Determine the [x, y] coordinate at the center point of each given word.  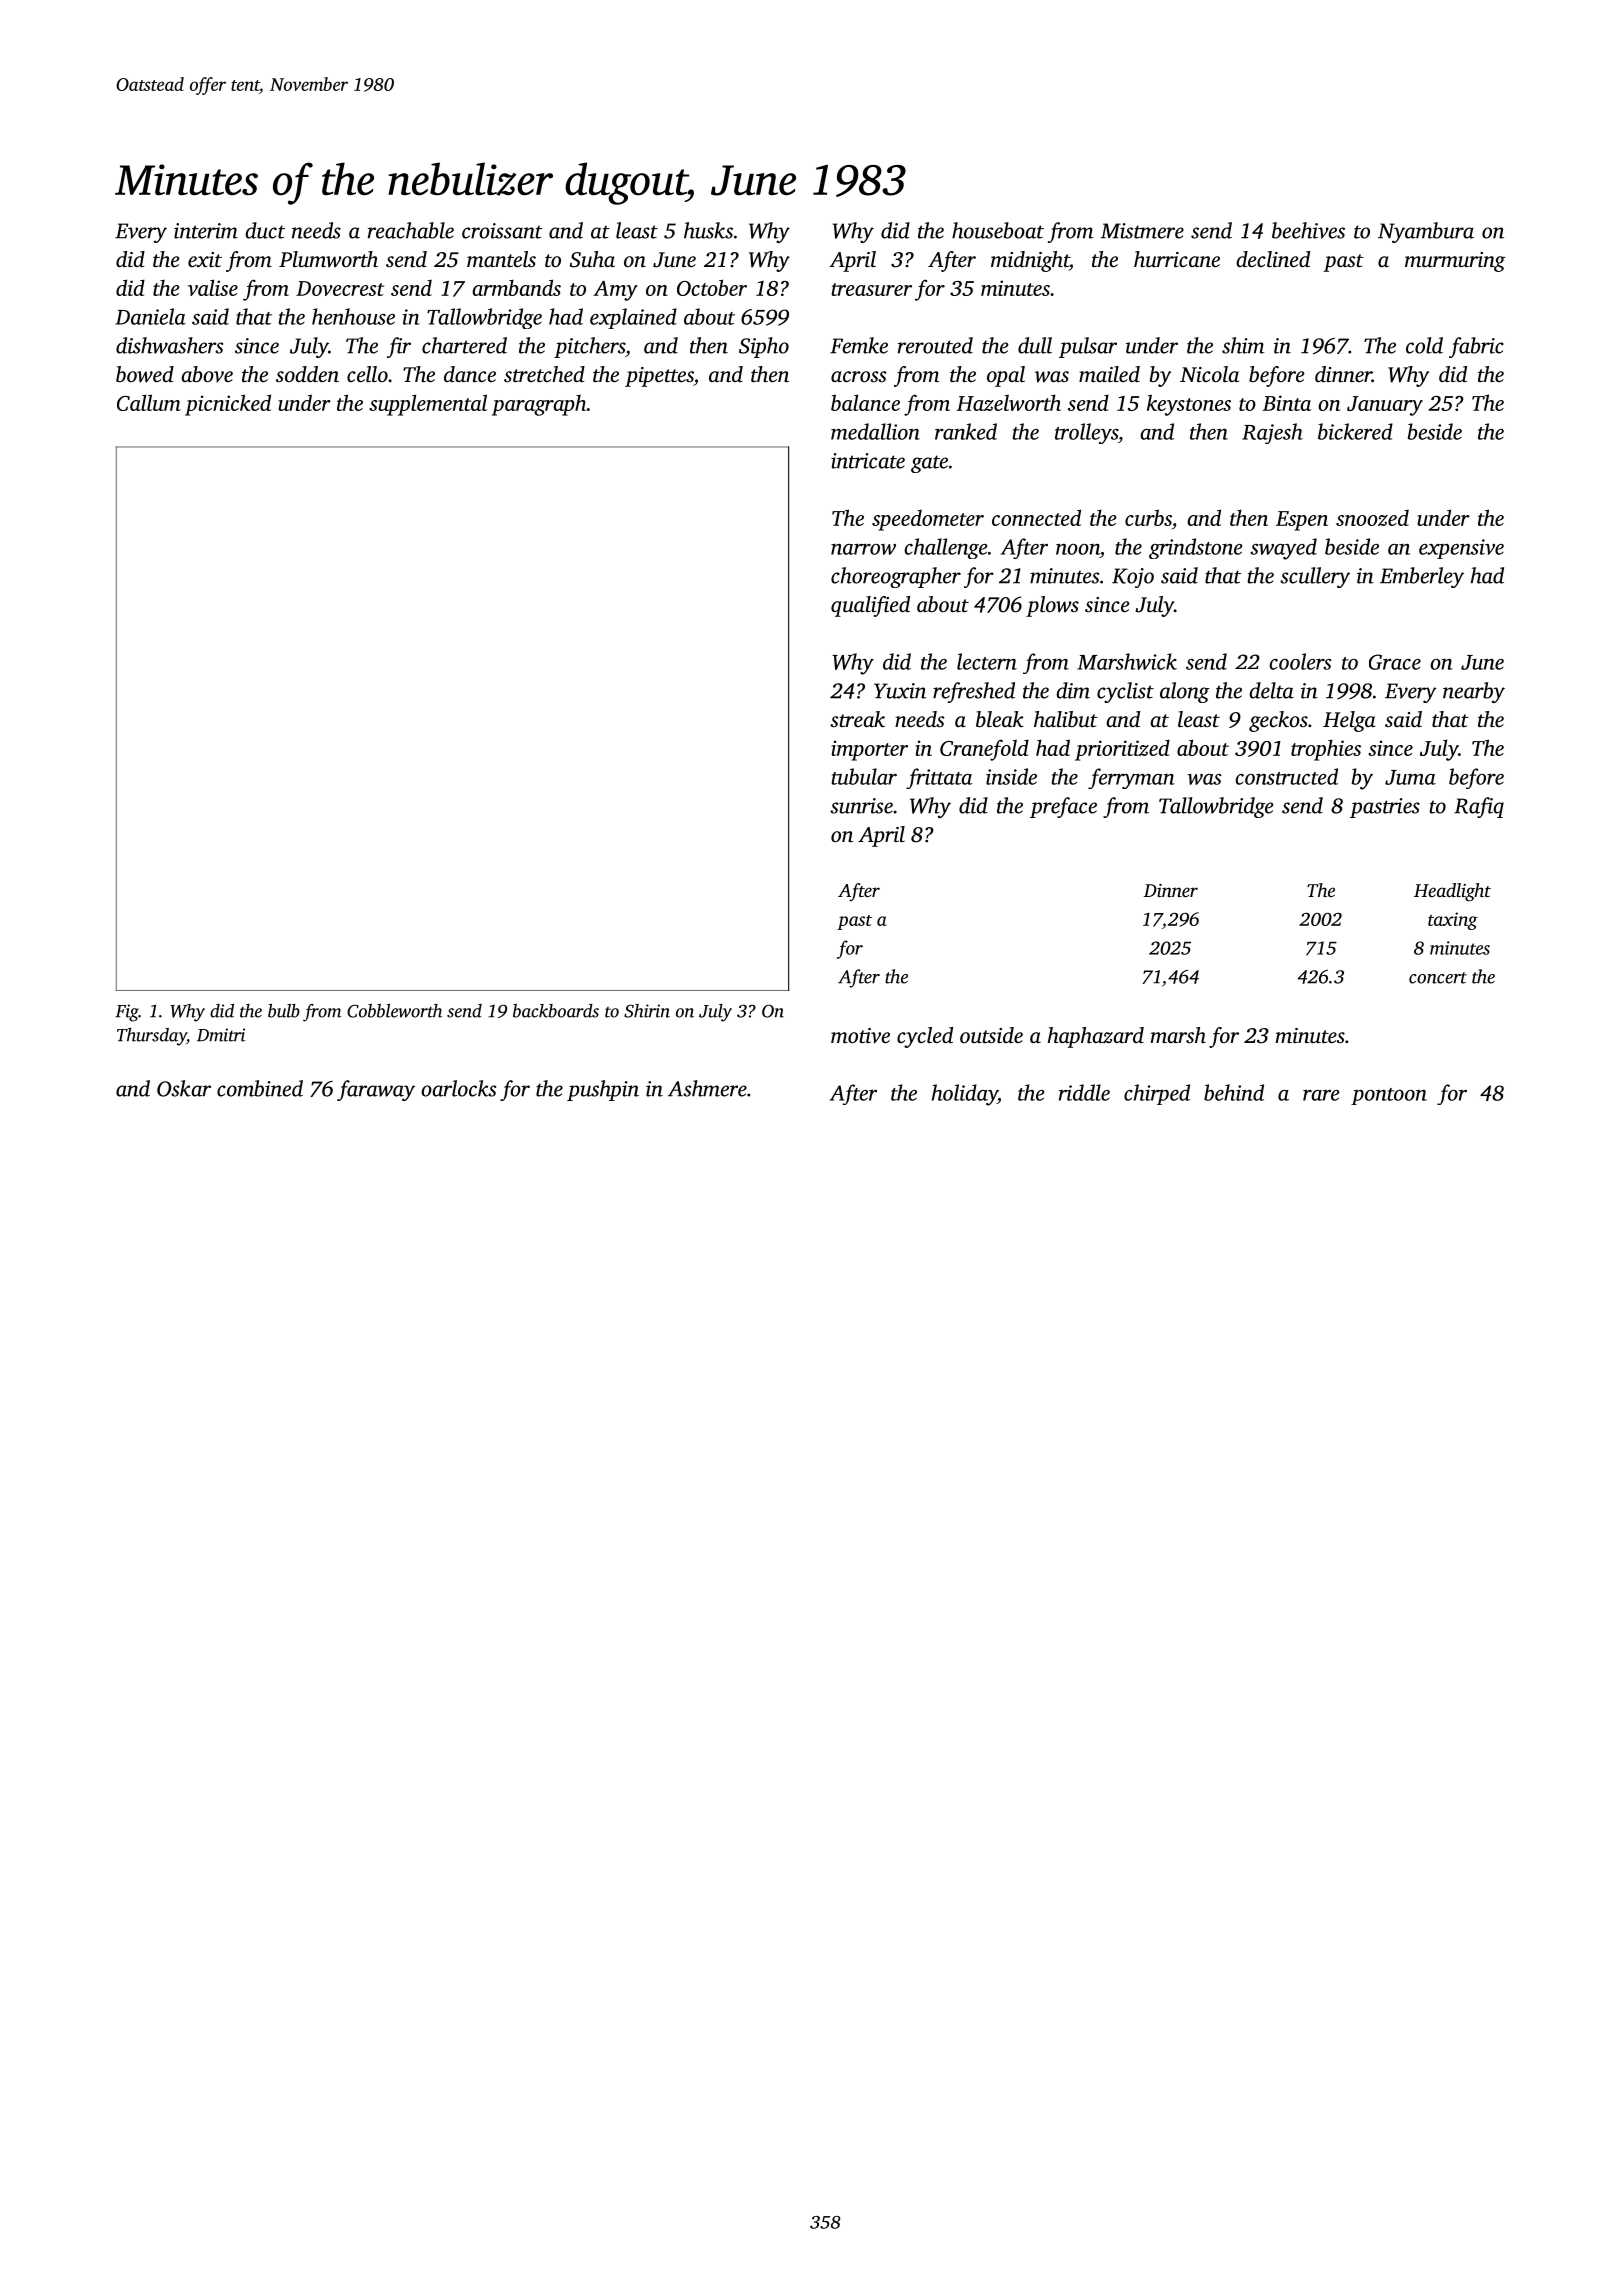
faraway [376, 1090]
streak [857, 719]
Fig [127, 1013]
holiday [965, 1095]
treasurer [872, 289]
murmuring [1455, 262]
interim [206, 231]
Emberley [1422, 577]
